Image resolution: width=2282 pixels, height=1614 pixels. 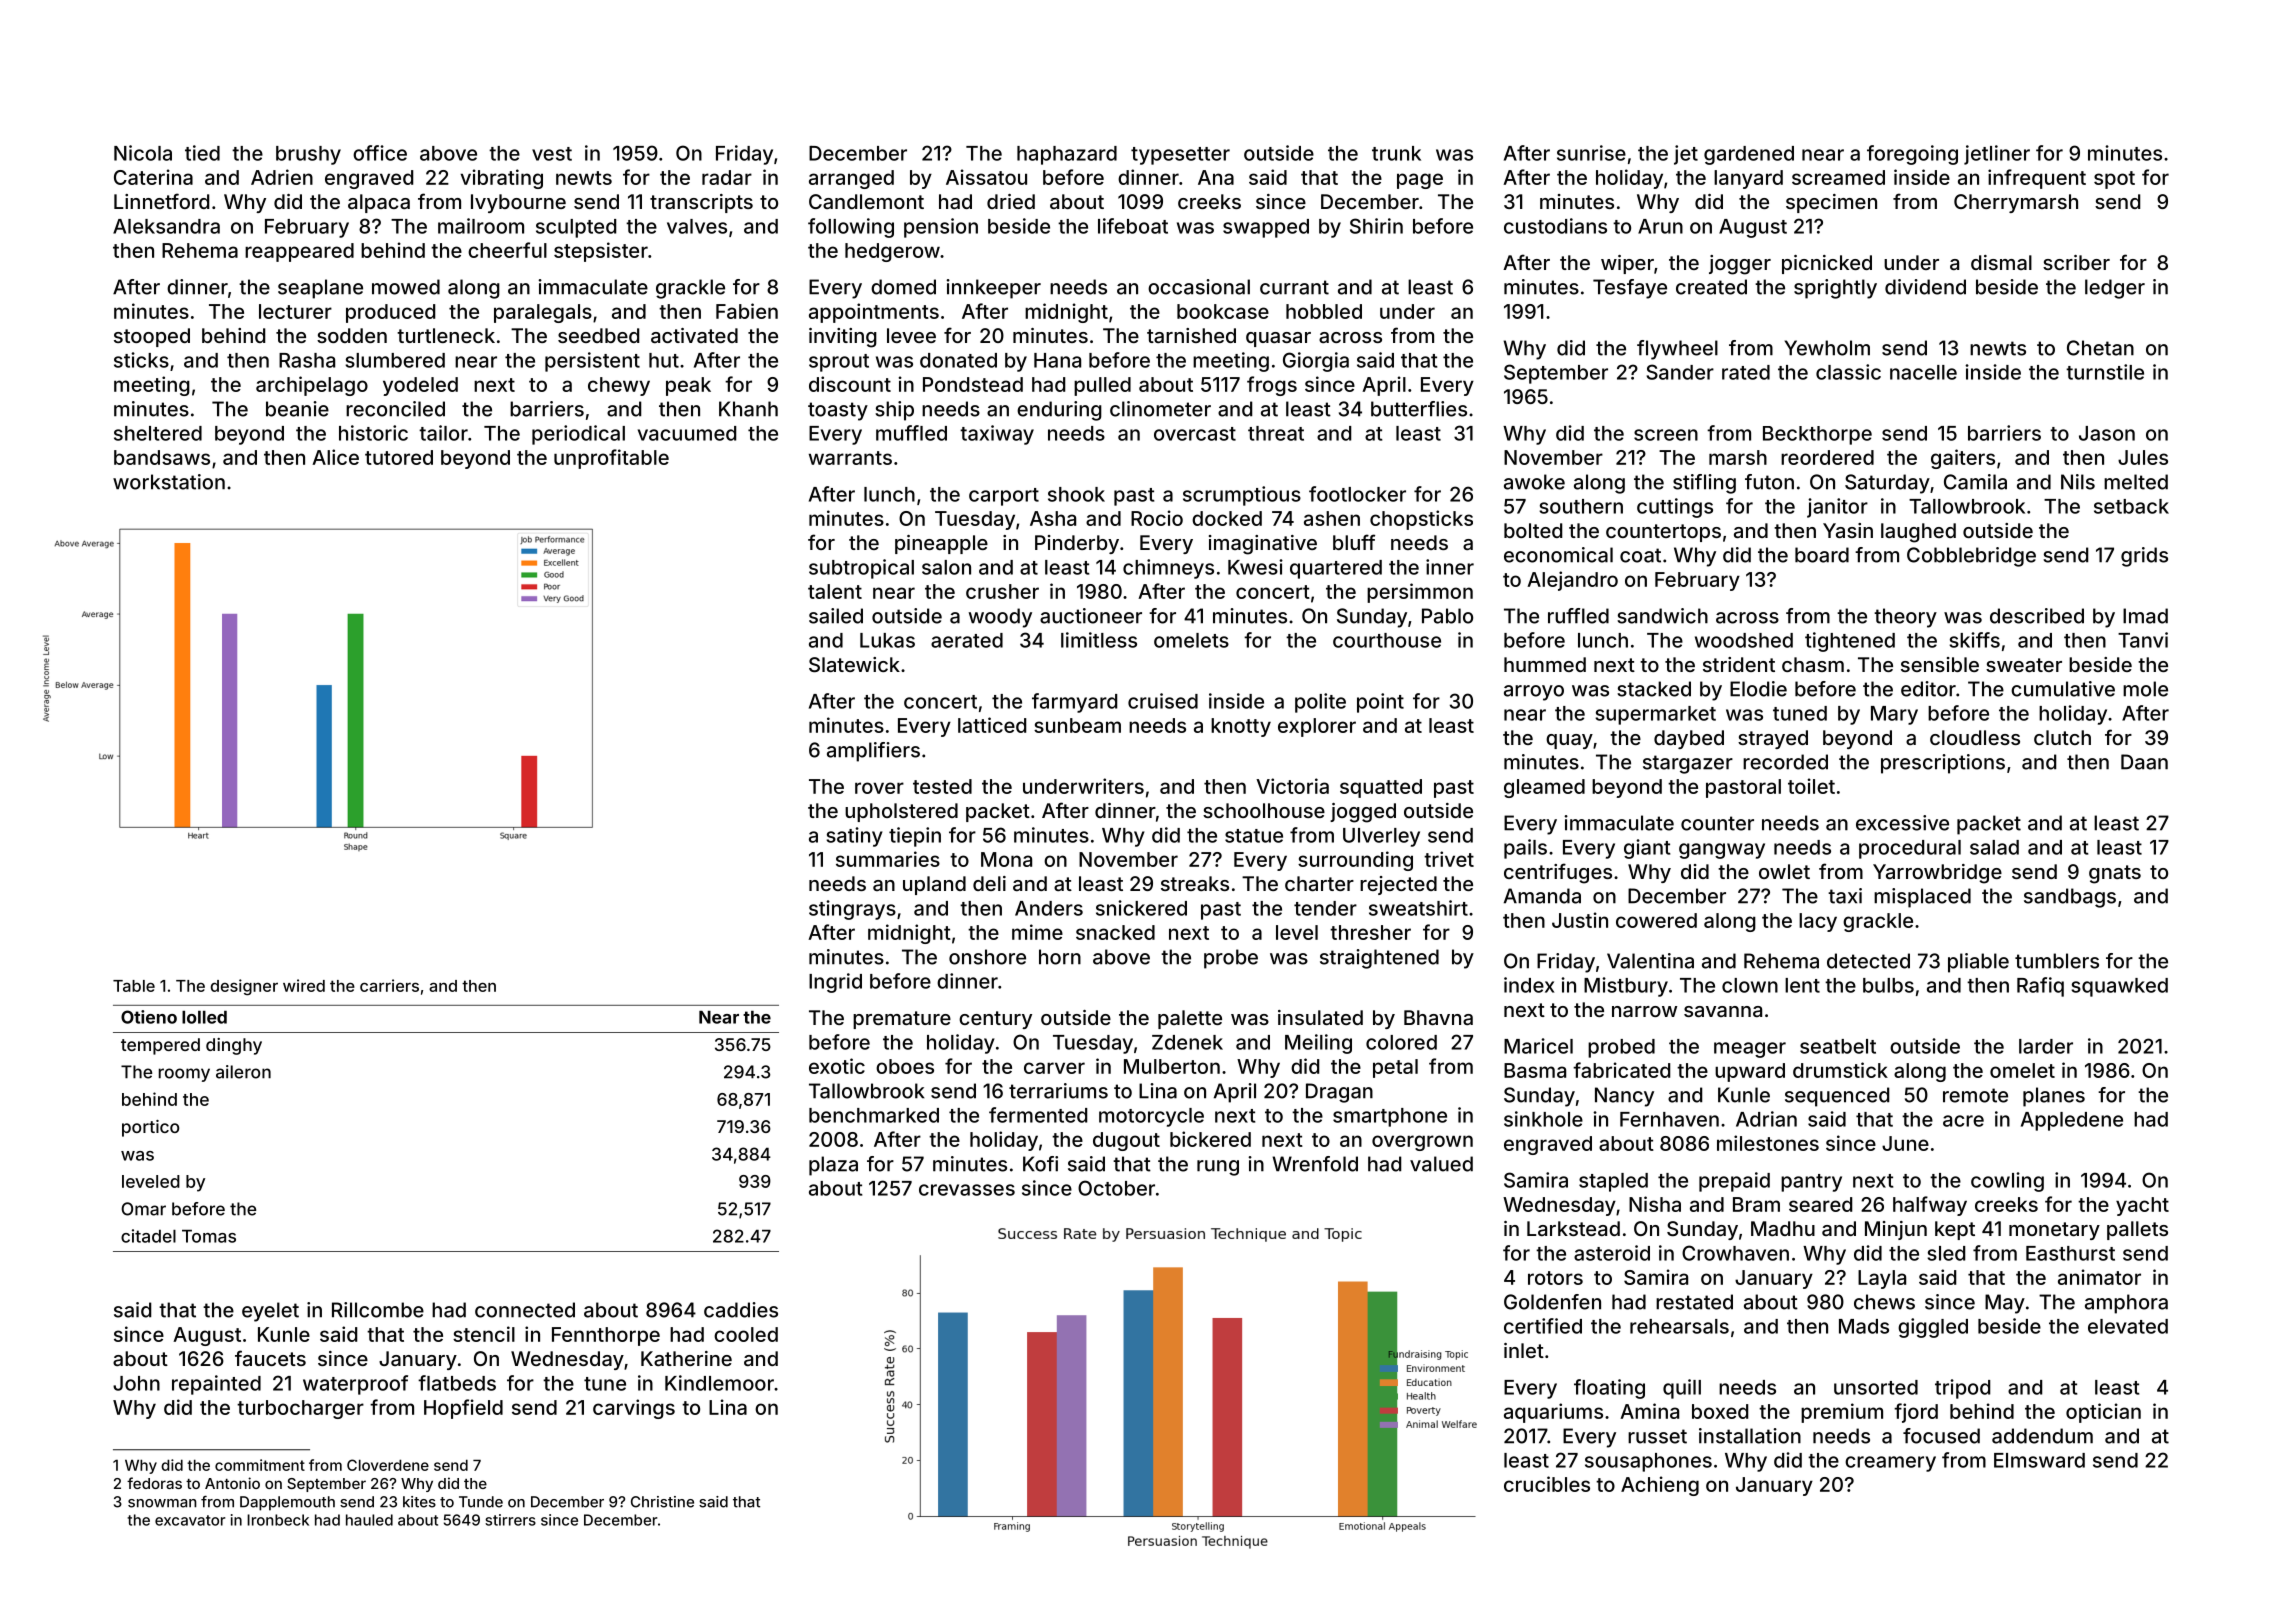 What do you see at coordinates (2144, 762) in the image?
I see `Daan` at bounding box center [2144, 762].
